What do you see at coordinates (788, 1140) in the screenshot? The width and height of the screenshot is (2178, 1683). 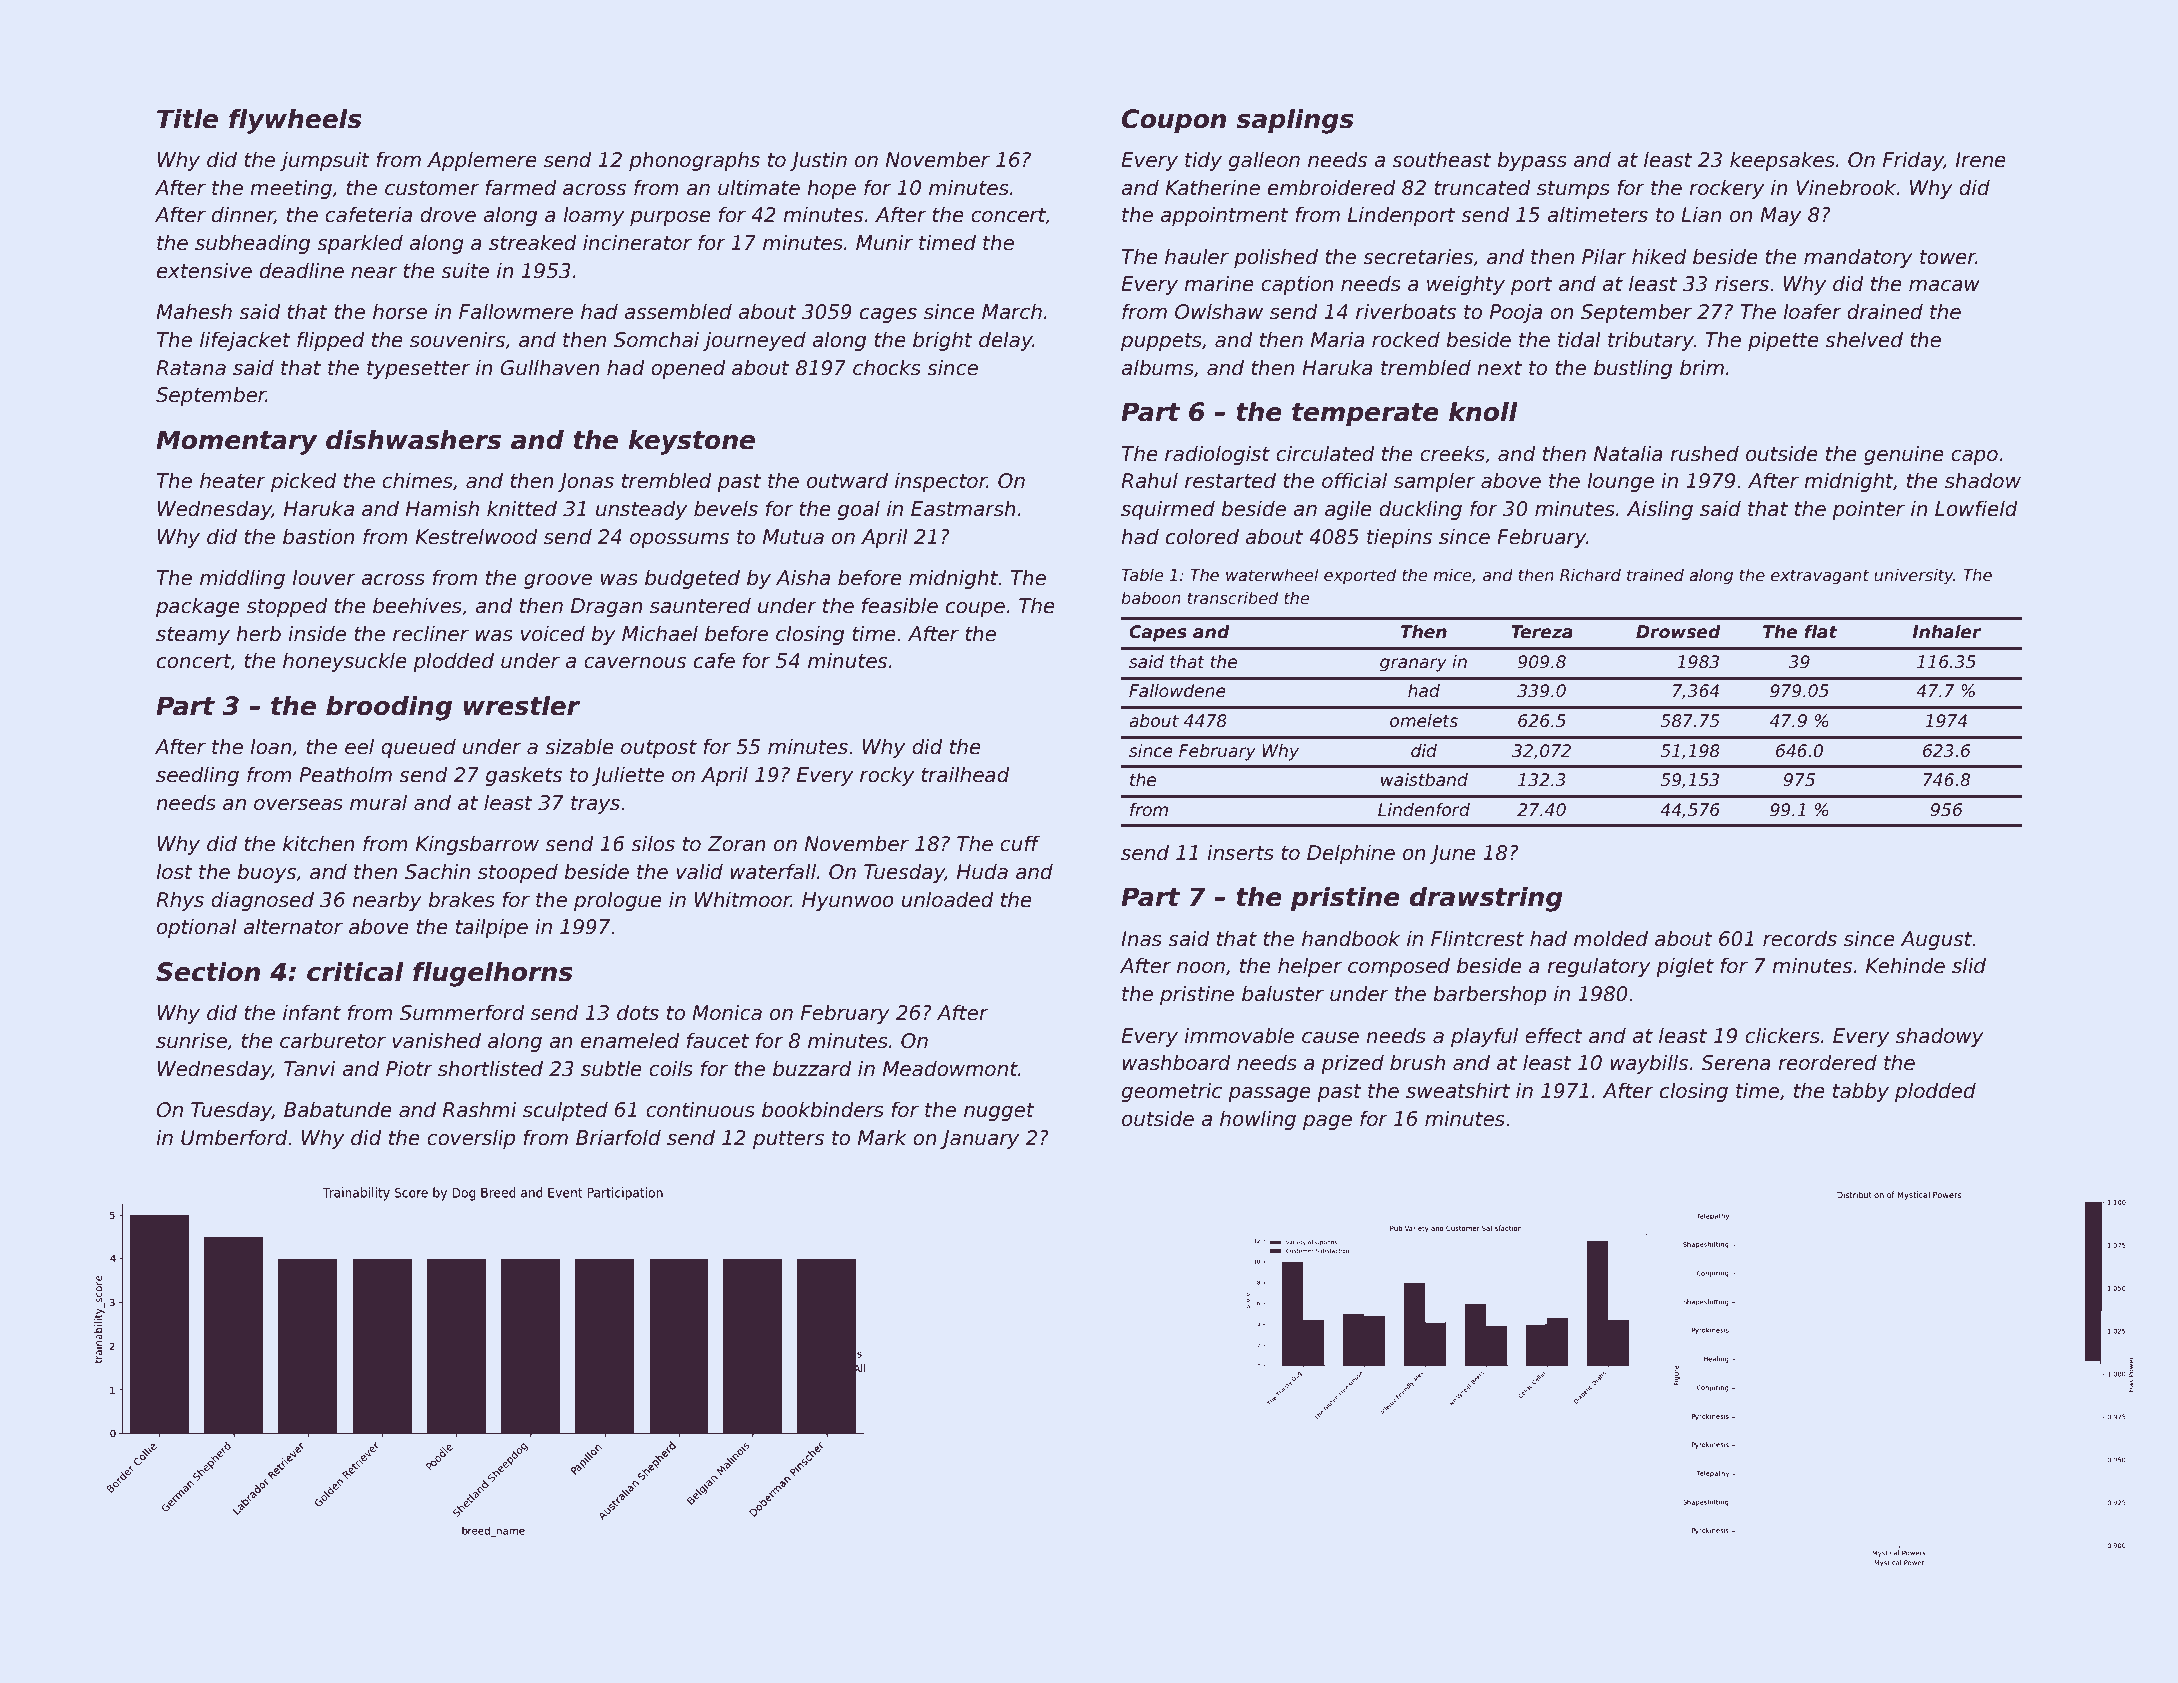 I see `putters` at bounding box center [788, 1140].
